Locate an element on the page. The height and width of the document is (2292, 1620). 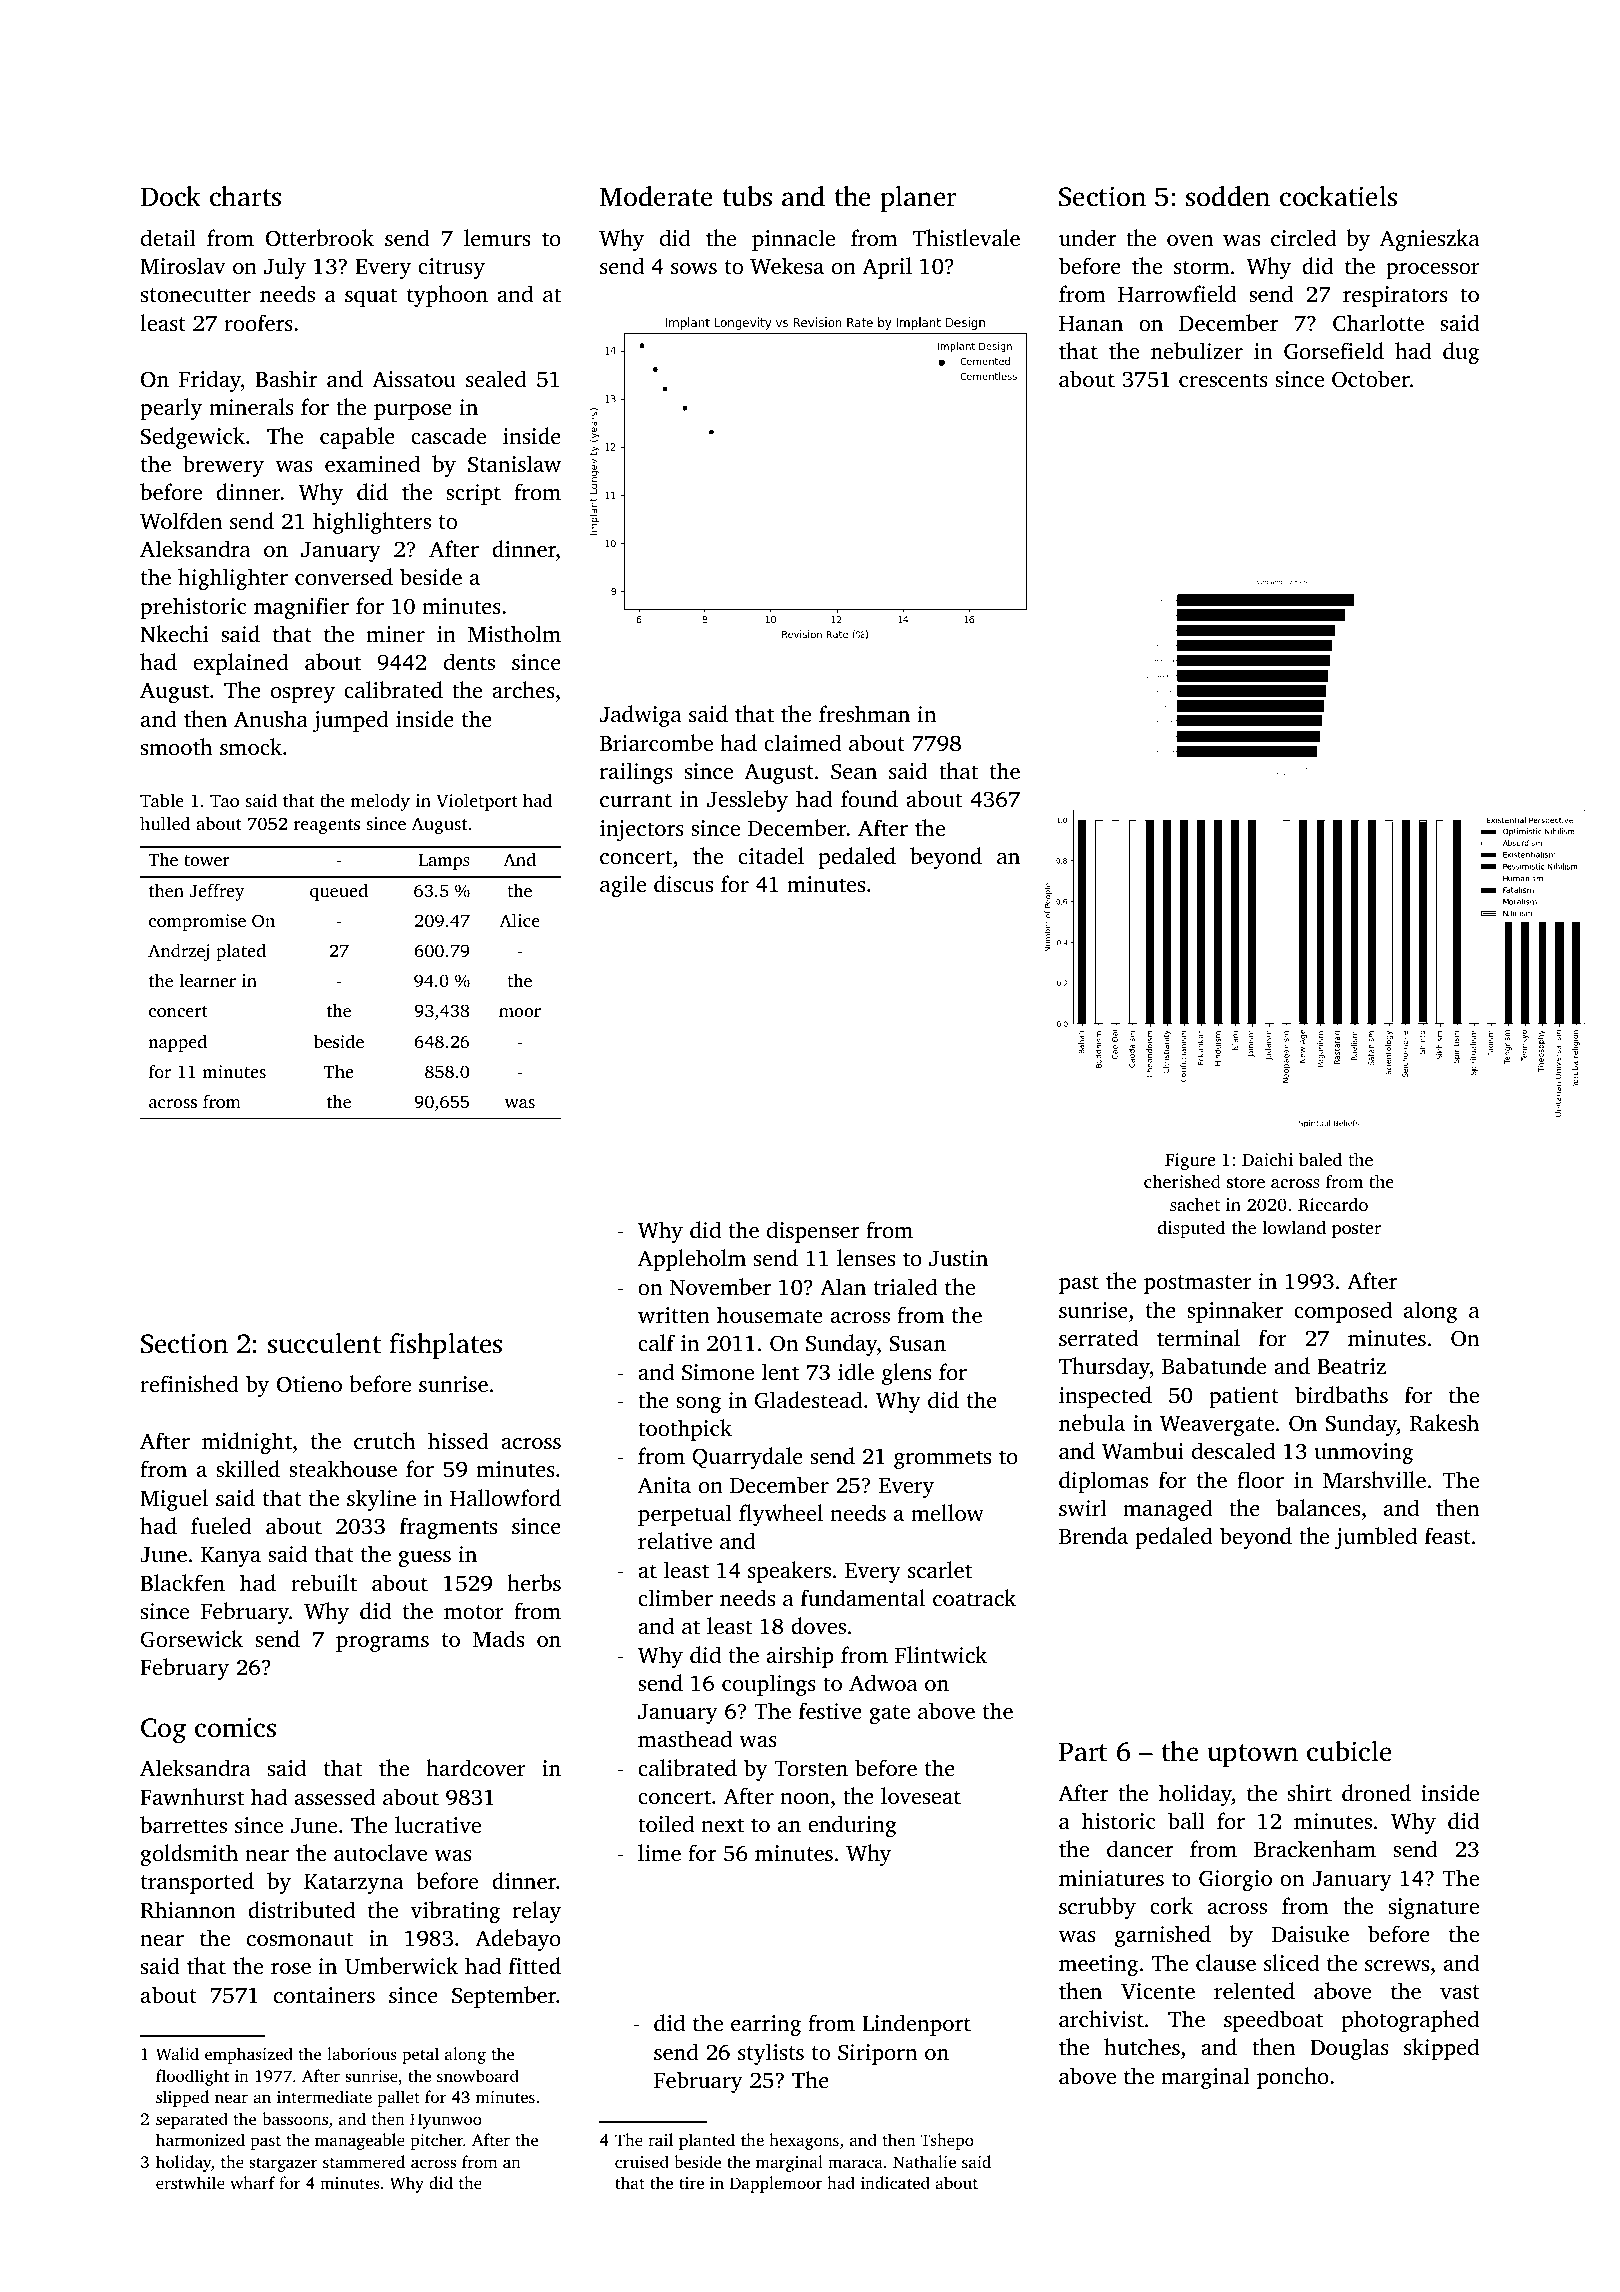
Wekesa is located at coordinates (787, 266).
